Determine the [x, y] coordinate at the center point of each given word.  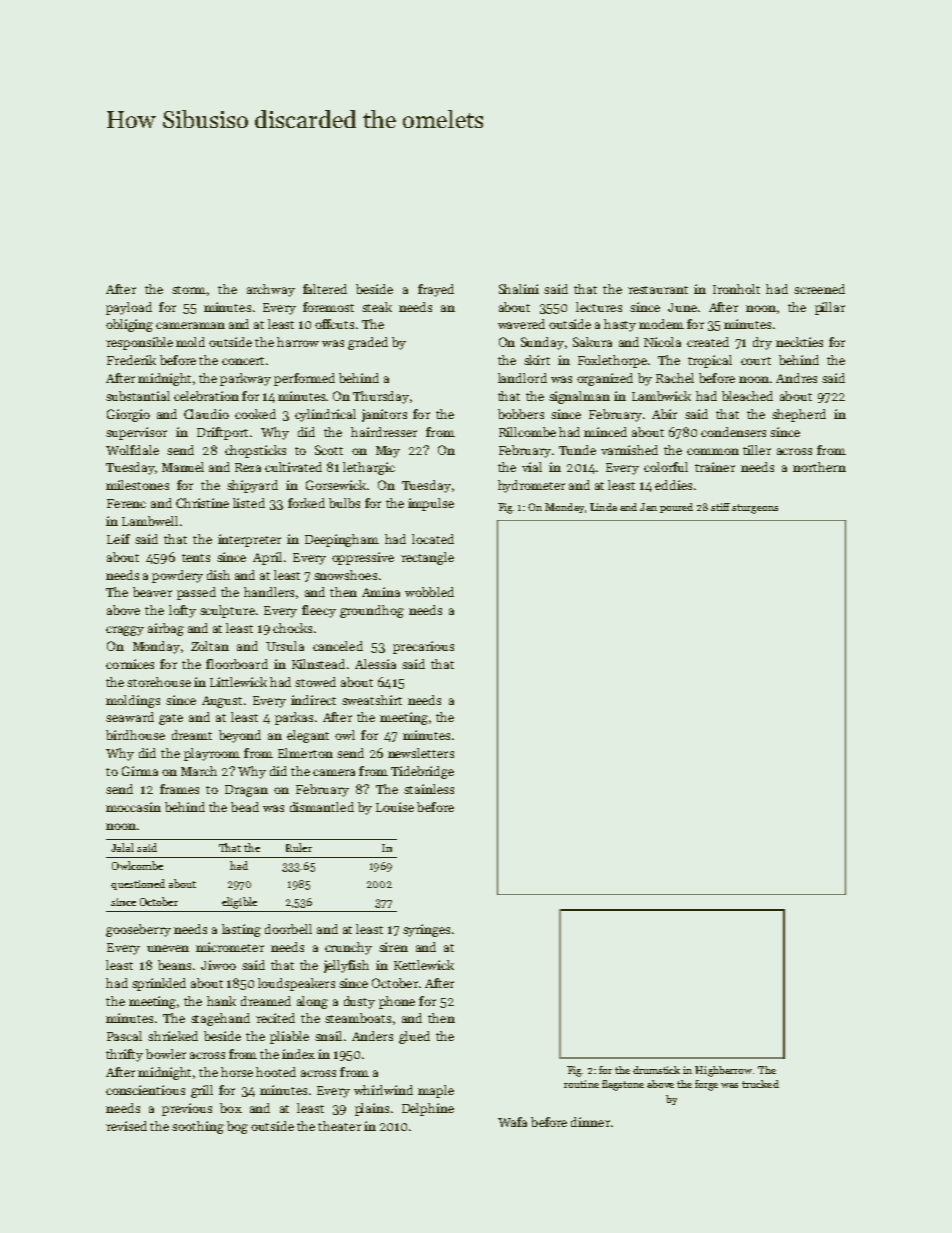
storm [189, 290]
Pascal [124, 1036]
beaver [152, 592]
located [433, 539]
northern [819, 467]
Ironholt [736, 289]
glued [414, 1037]
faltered [325, 289]
